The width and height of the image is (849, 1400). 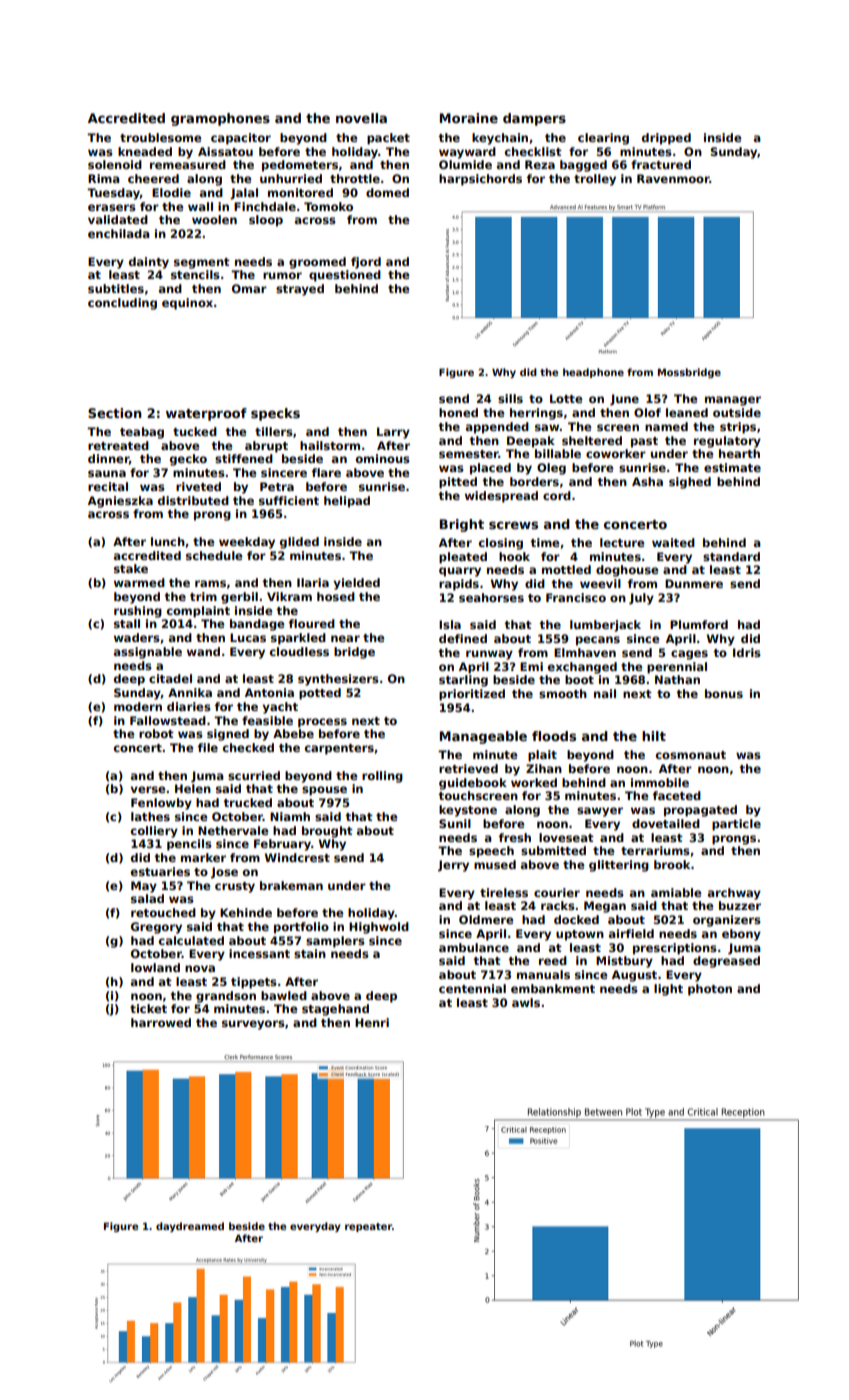 What do you see at coordinates (388, 139) in the image?
I see `packet` at bounding box center [388, 139].
